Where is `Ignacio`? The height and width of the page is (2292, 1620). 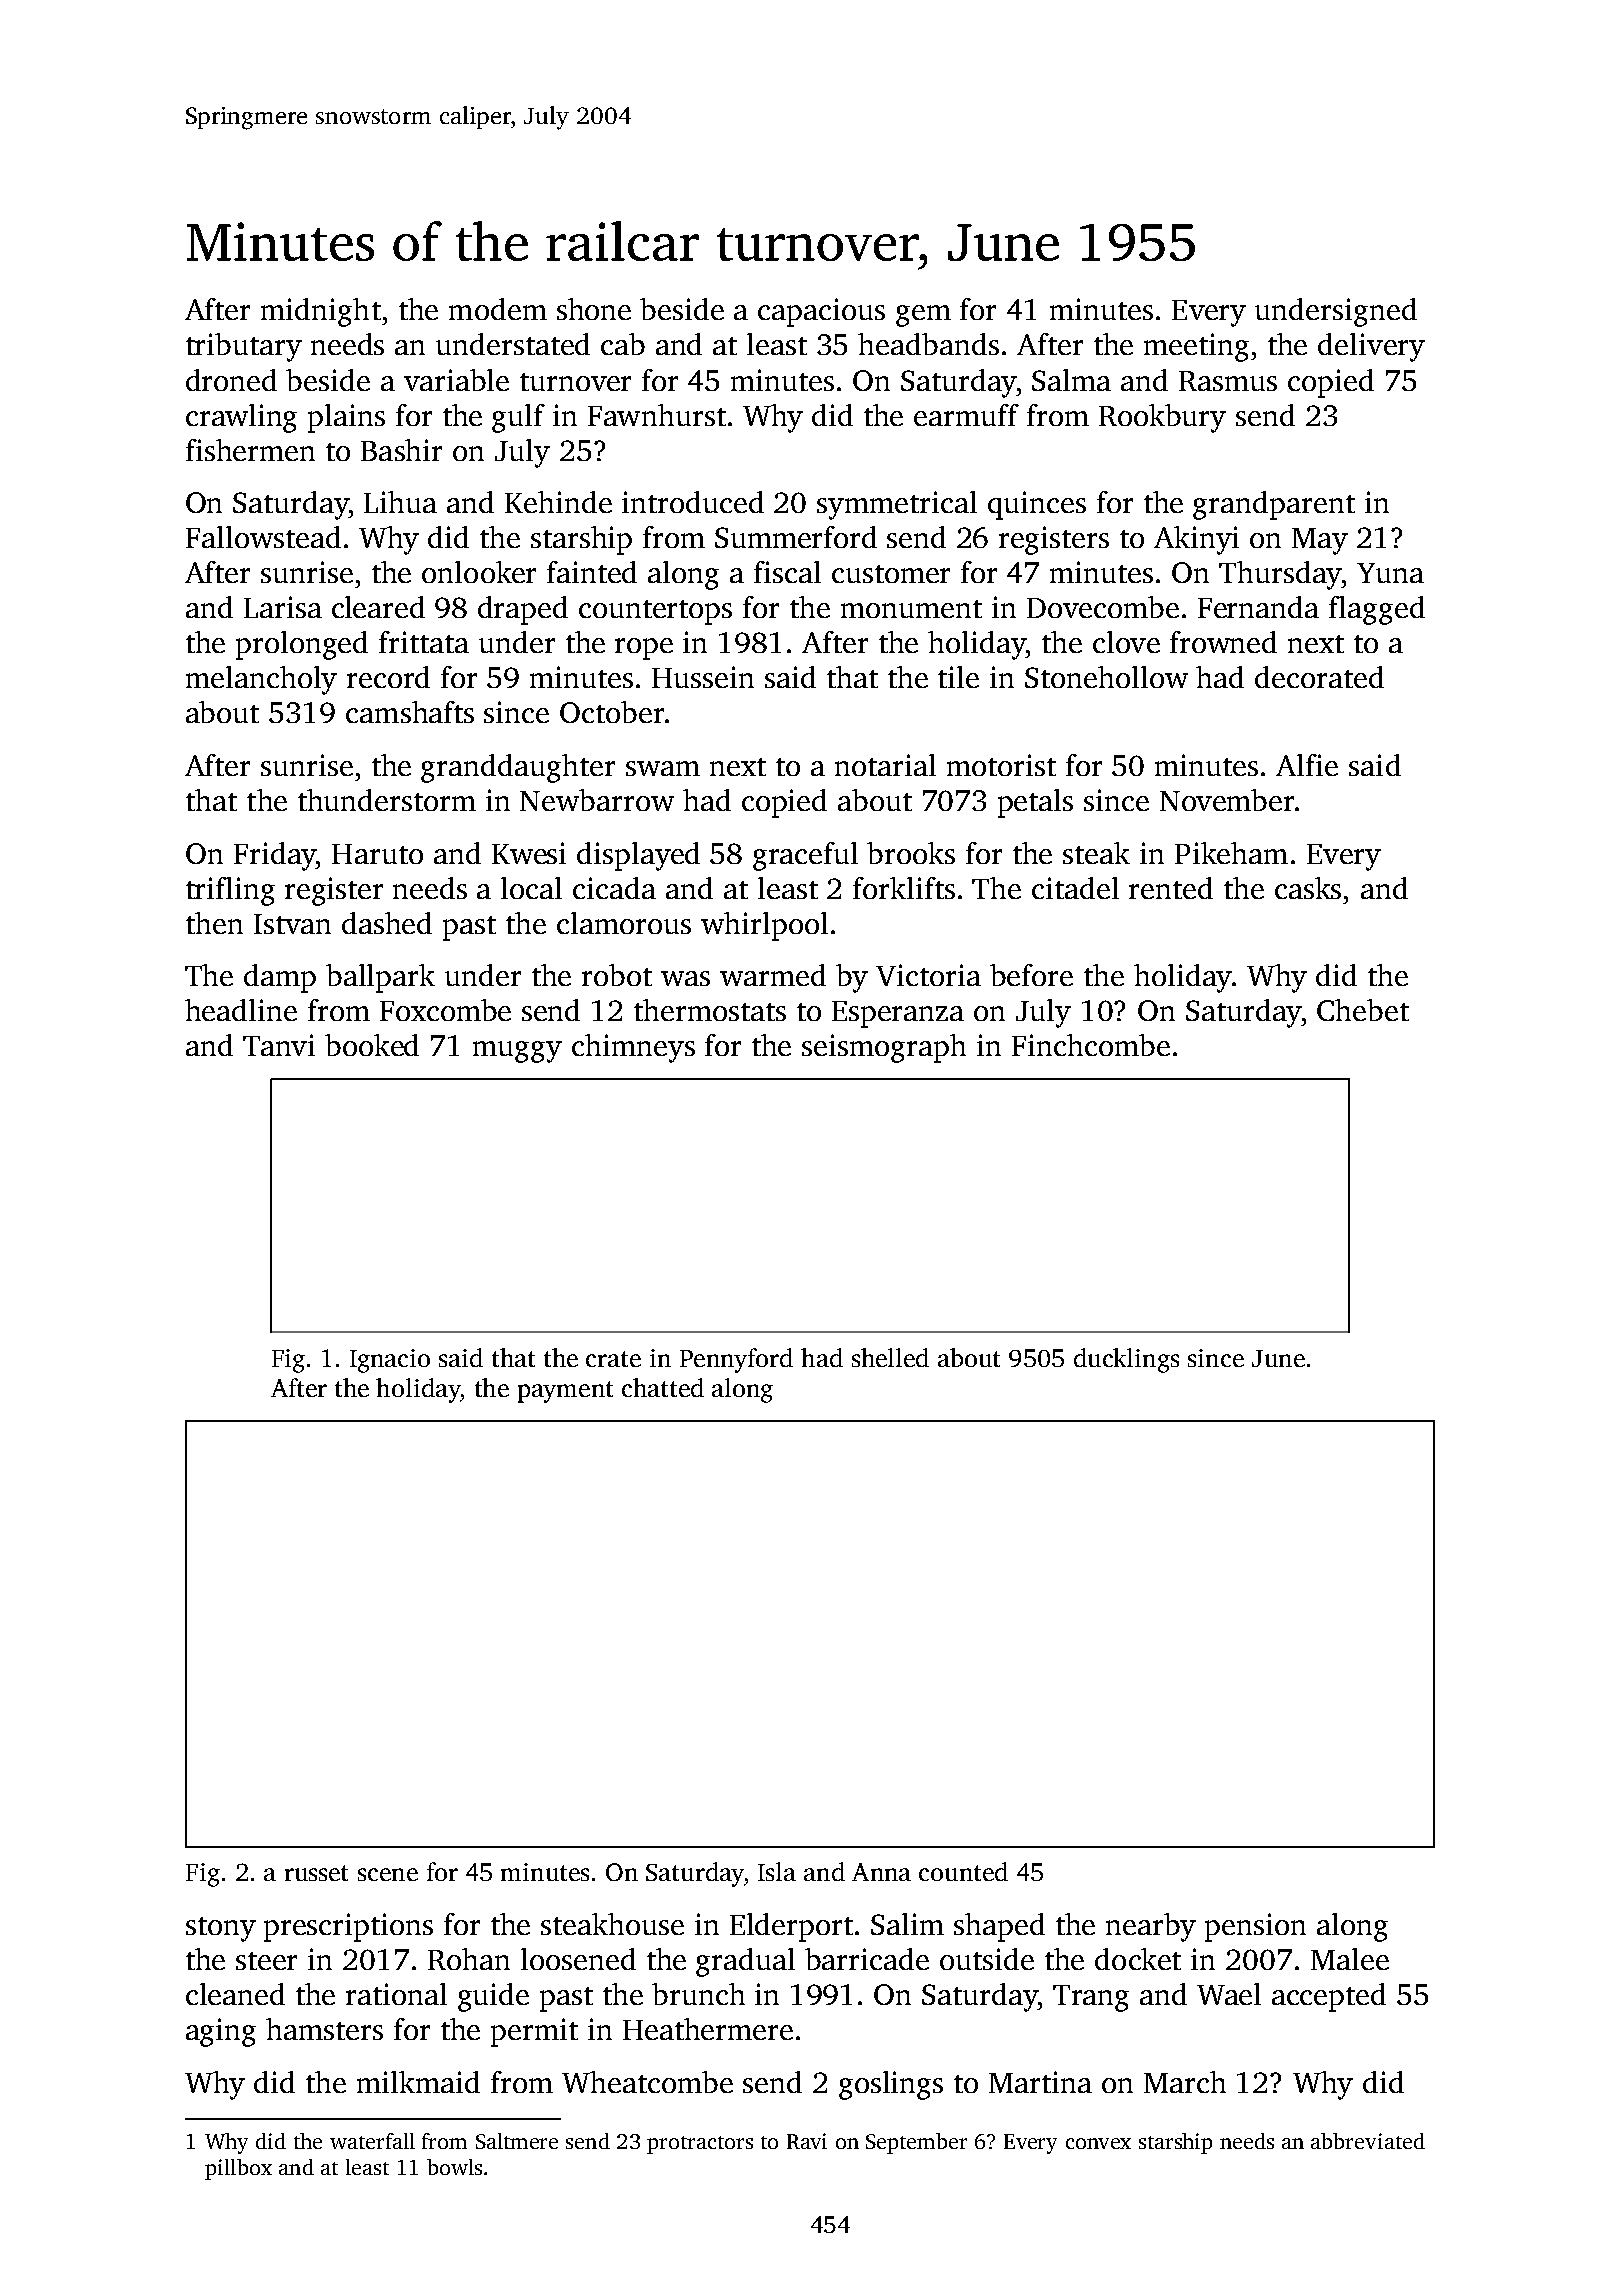
Ignacio is located at coordinates (390, 1361).
